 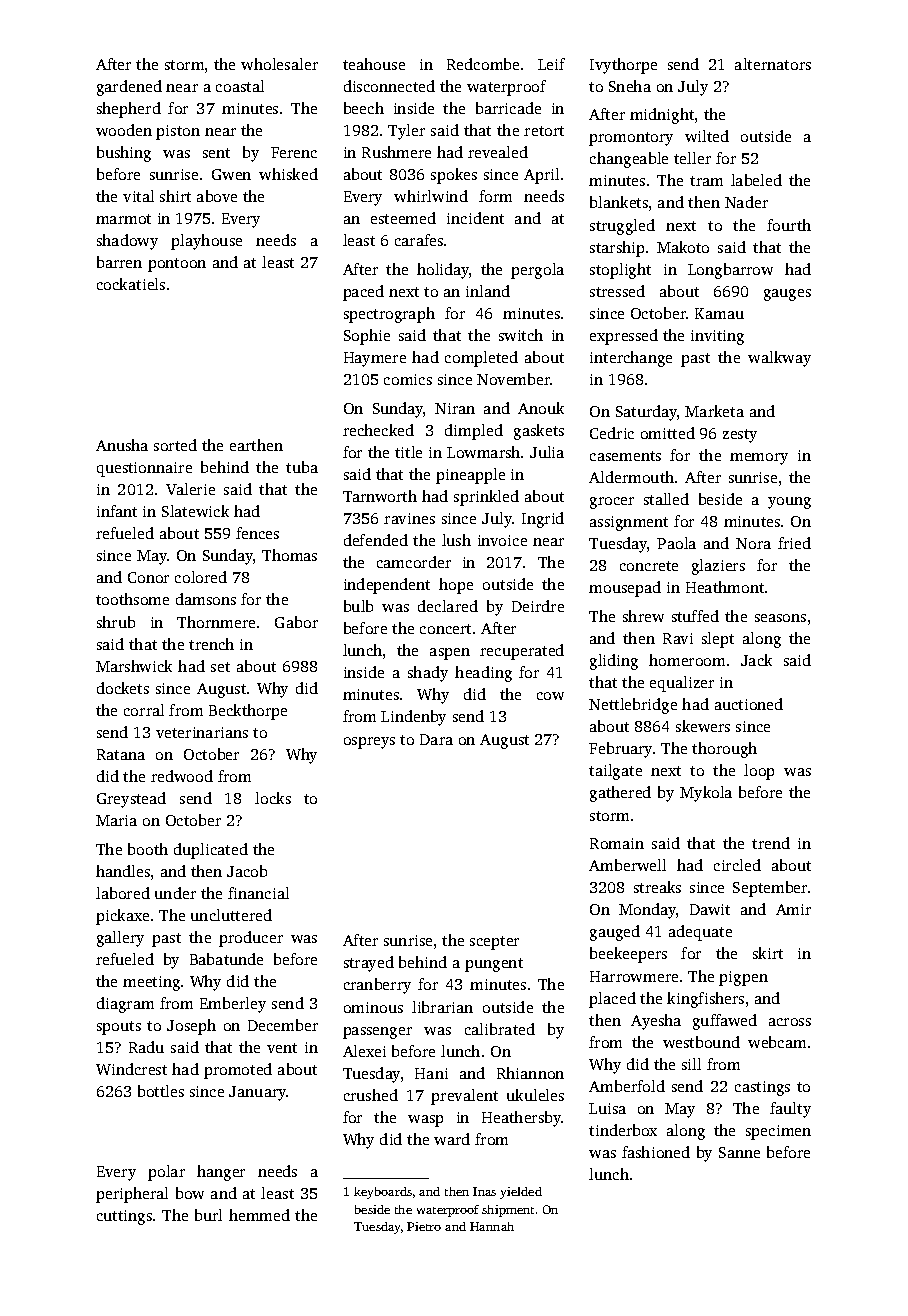 What do you see at coordinates (718, 640) in the page?
I see `slept` at bounding box center [718, 640].
